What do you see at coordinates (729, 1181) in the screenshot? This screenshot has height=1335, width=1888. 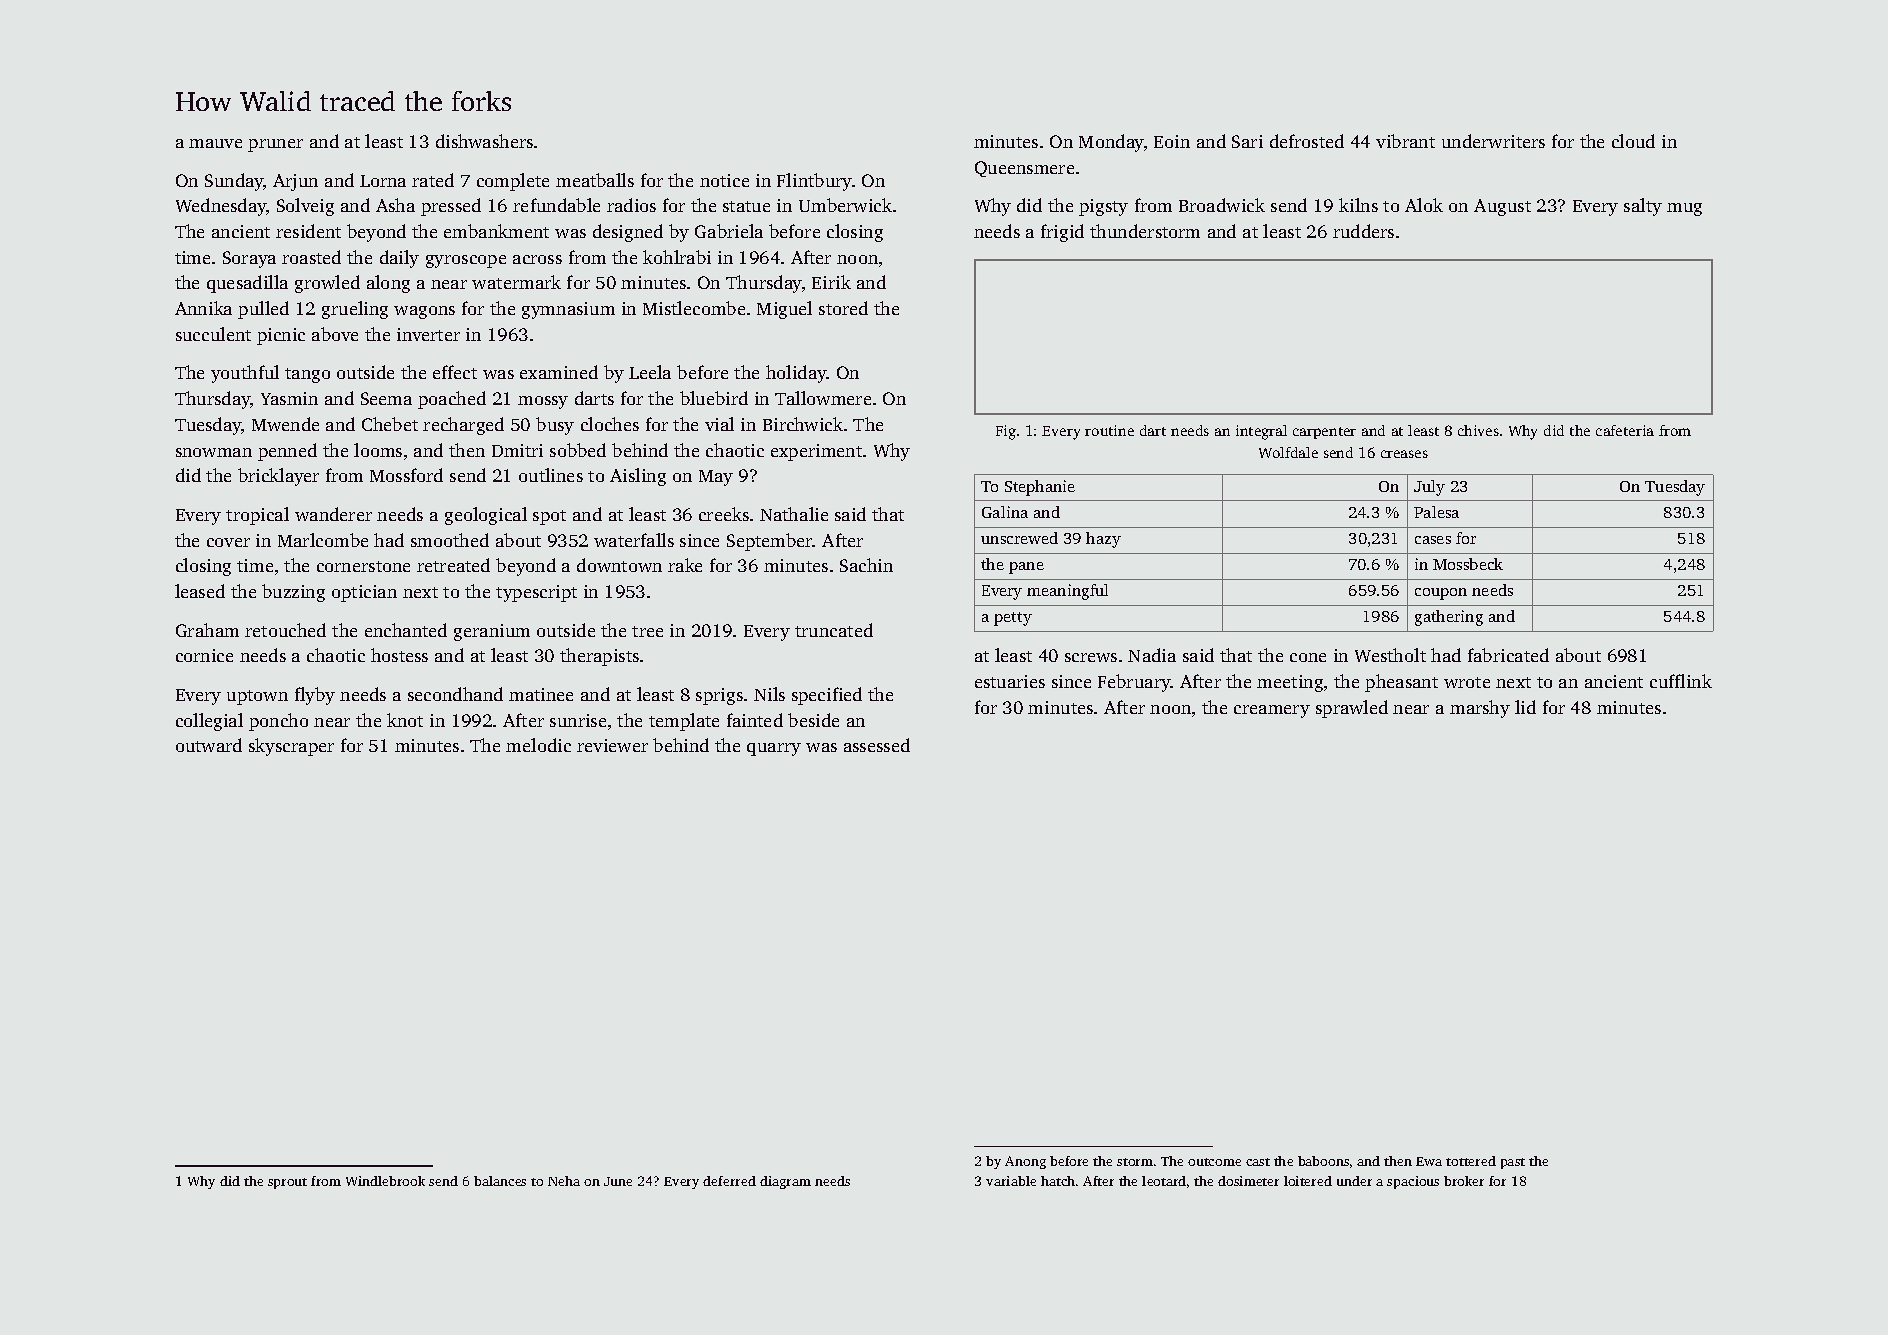 I see `deferred` at bounding box center [729, 1181].
